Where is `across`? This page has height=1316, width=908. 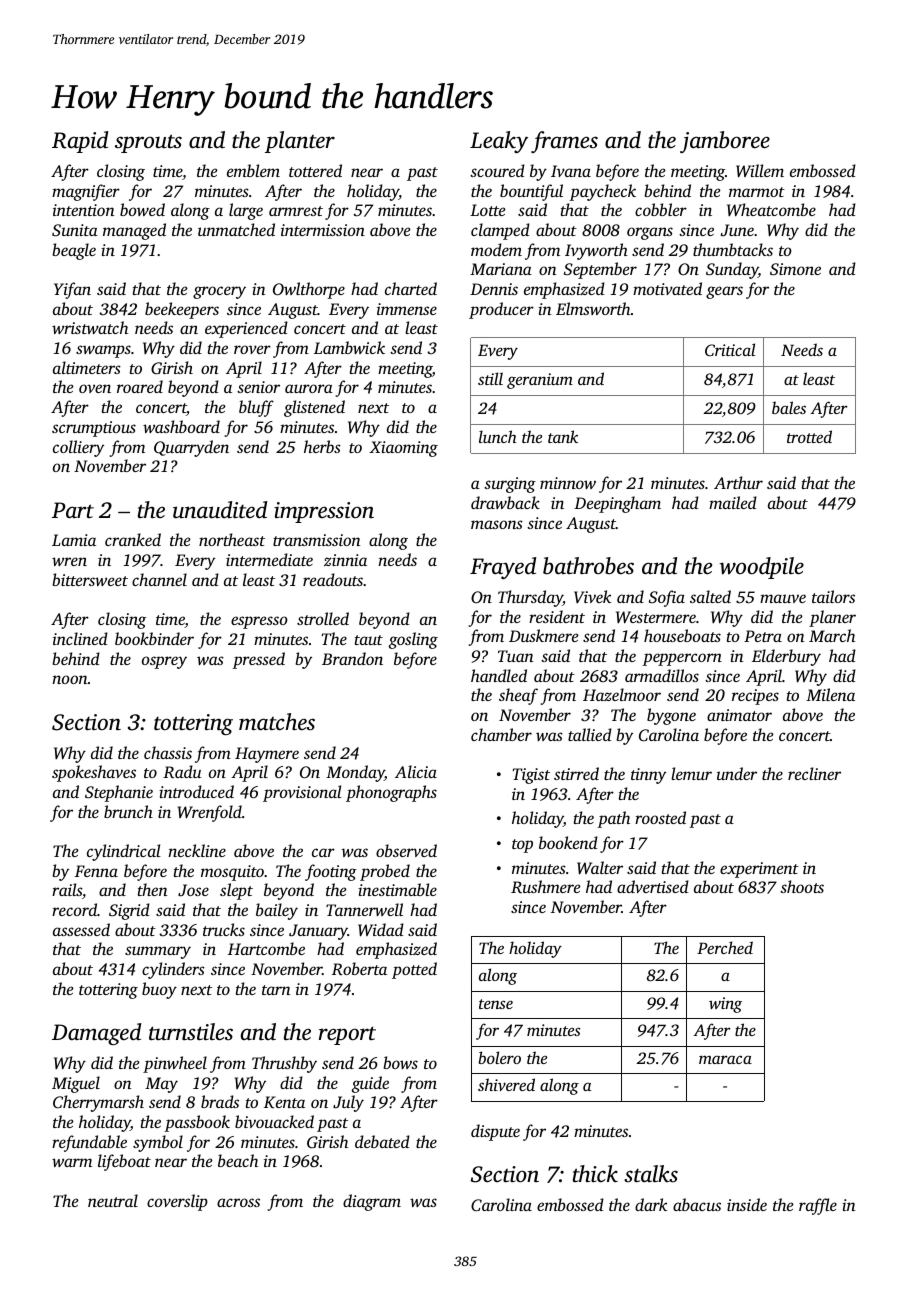 across is located at coordinates (238, 1202).
